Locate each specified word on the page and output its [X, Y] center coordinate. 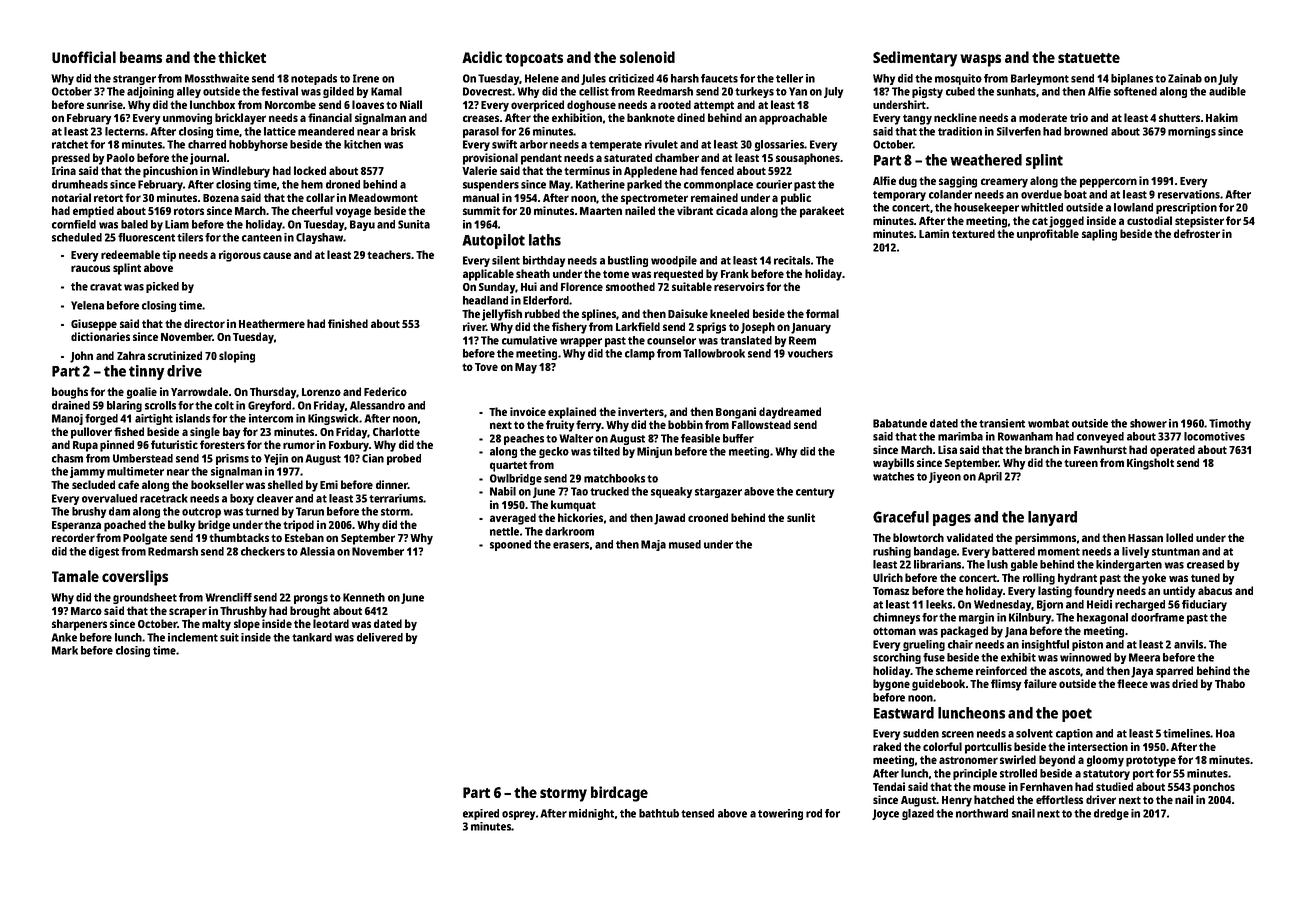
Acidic [482, 57]
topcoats [534, 60]
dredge [1111, 814]
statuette [1089, 58]
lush [997, 564]
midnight [591, 814]
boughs [70, 393]
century [815, 493]
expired [481, 814]
